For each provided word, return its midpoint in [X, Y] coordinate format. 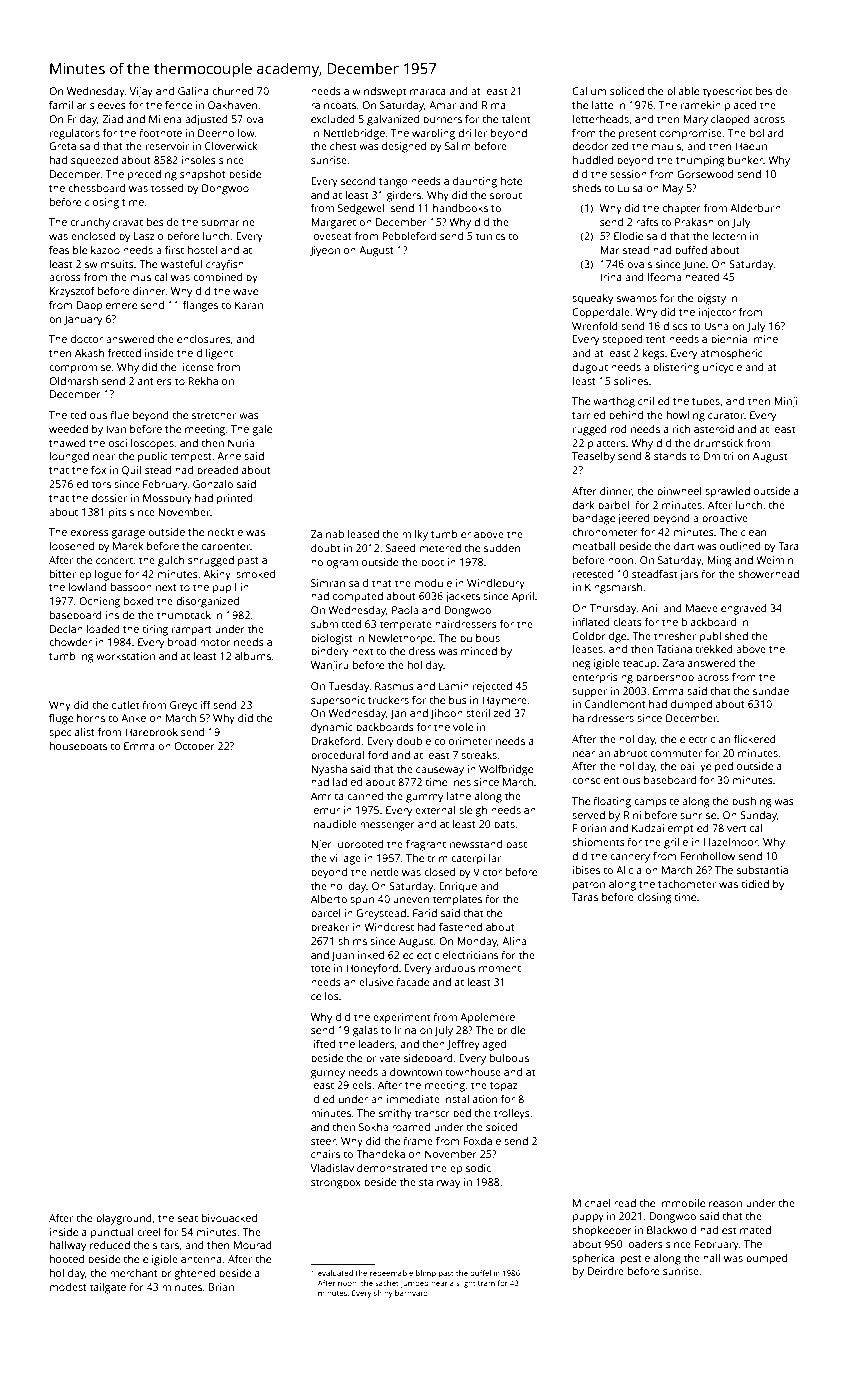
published [724, 637]
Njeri [322, 845]
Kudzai [648, 828]
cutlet [125, 705]
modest [68, 1287]
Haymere [504, 701]
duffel [480, 1273]
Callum [589, 91]
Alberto [329, 899]
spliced [627, 92]
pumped [766, 1259]
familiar [68, 105]
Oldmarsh [73, 381]
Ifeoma [664, 277]
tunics [490, 236]
